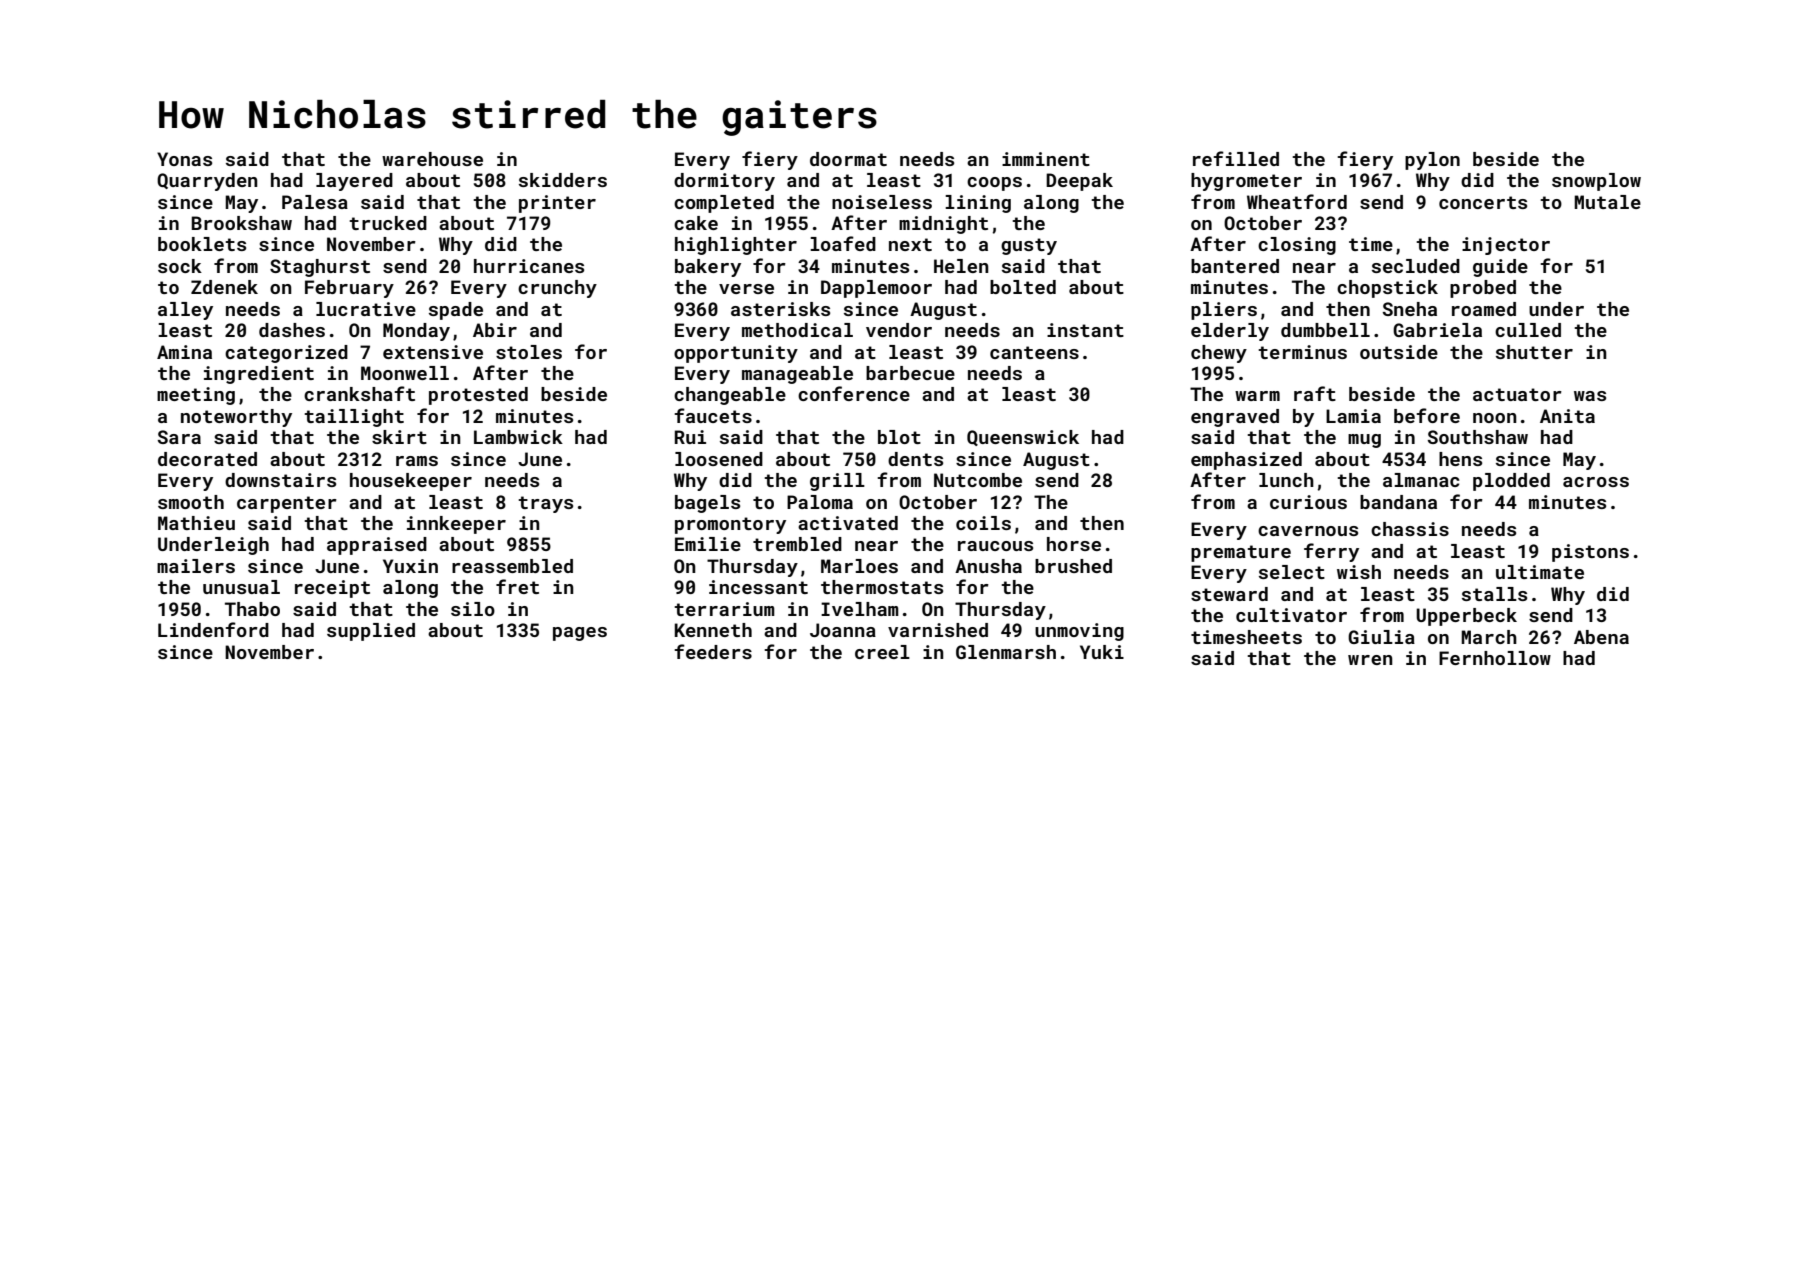  Describe the element at coordinates (1034, 352) in the screenshot. I see `canteens` at that location.
